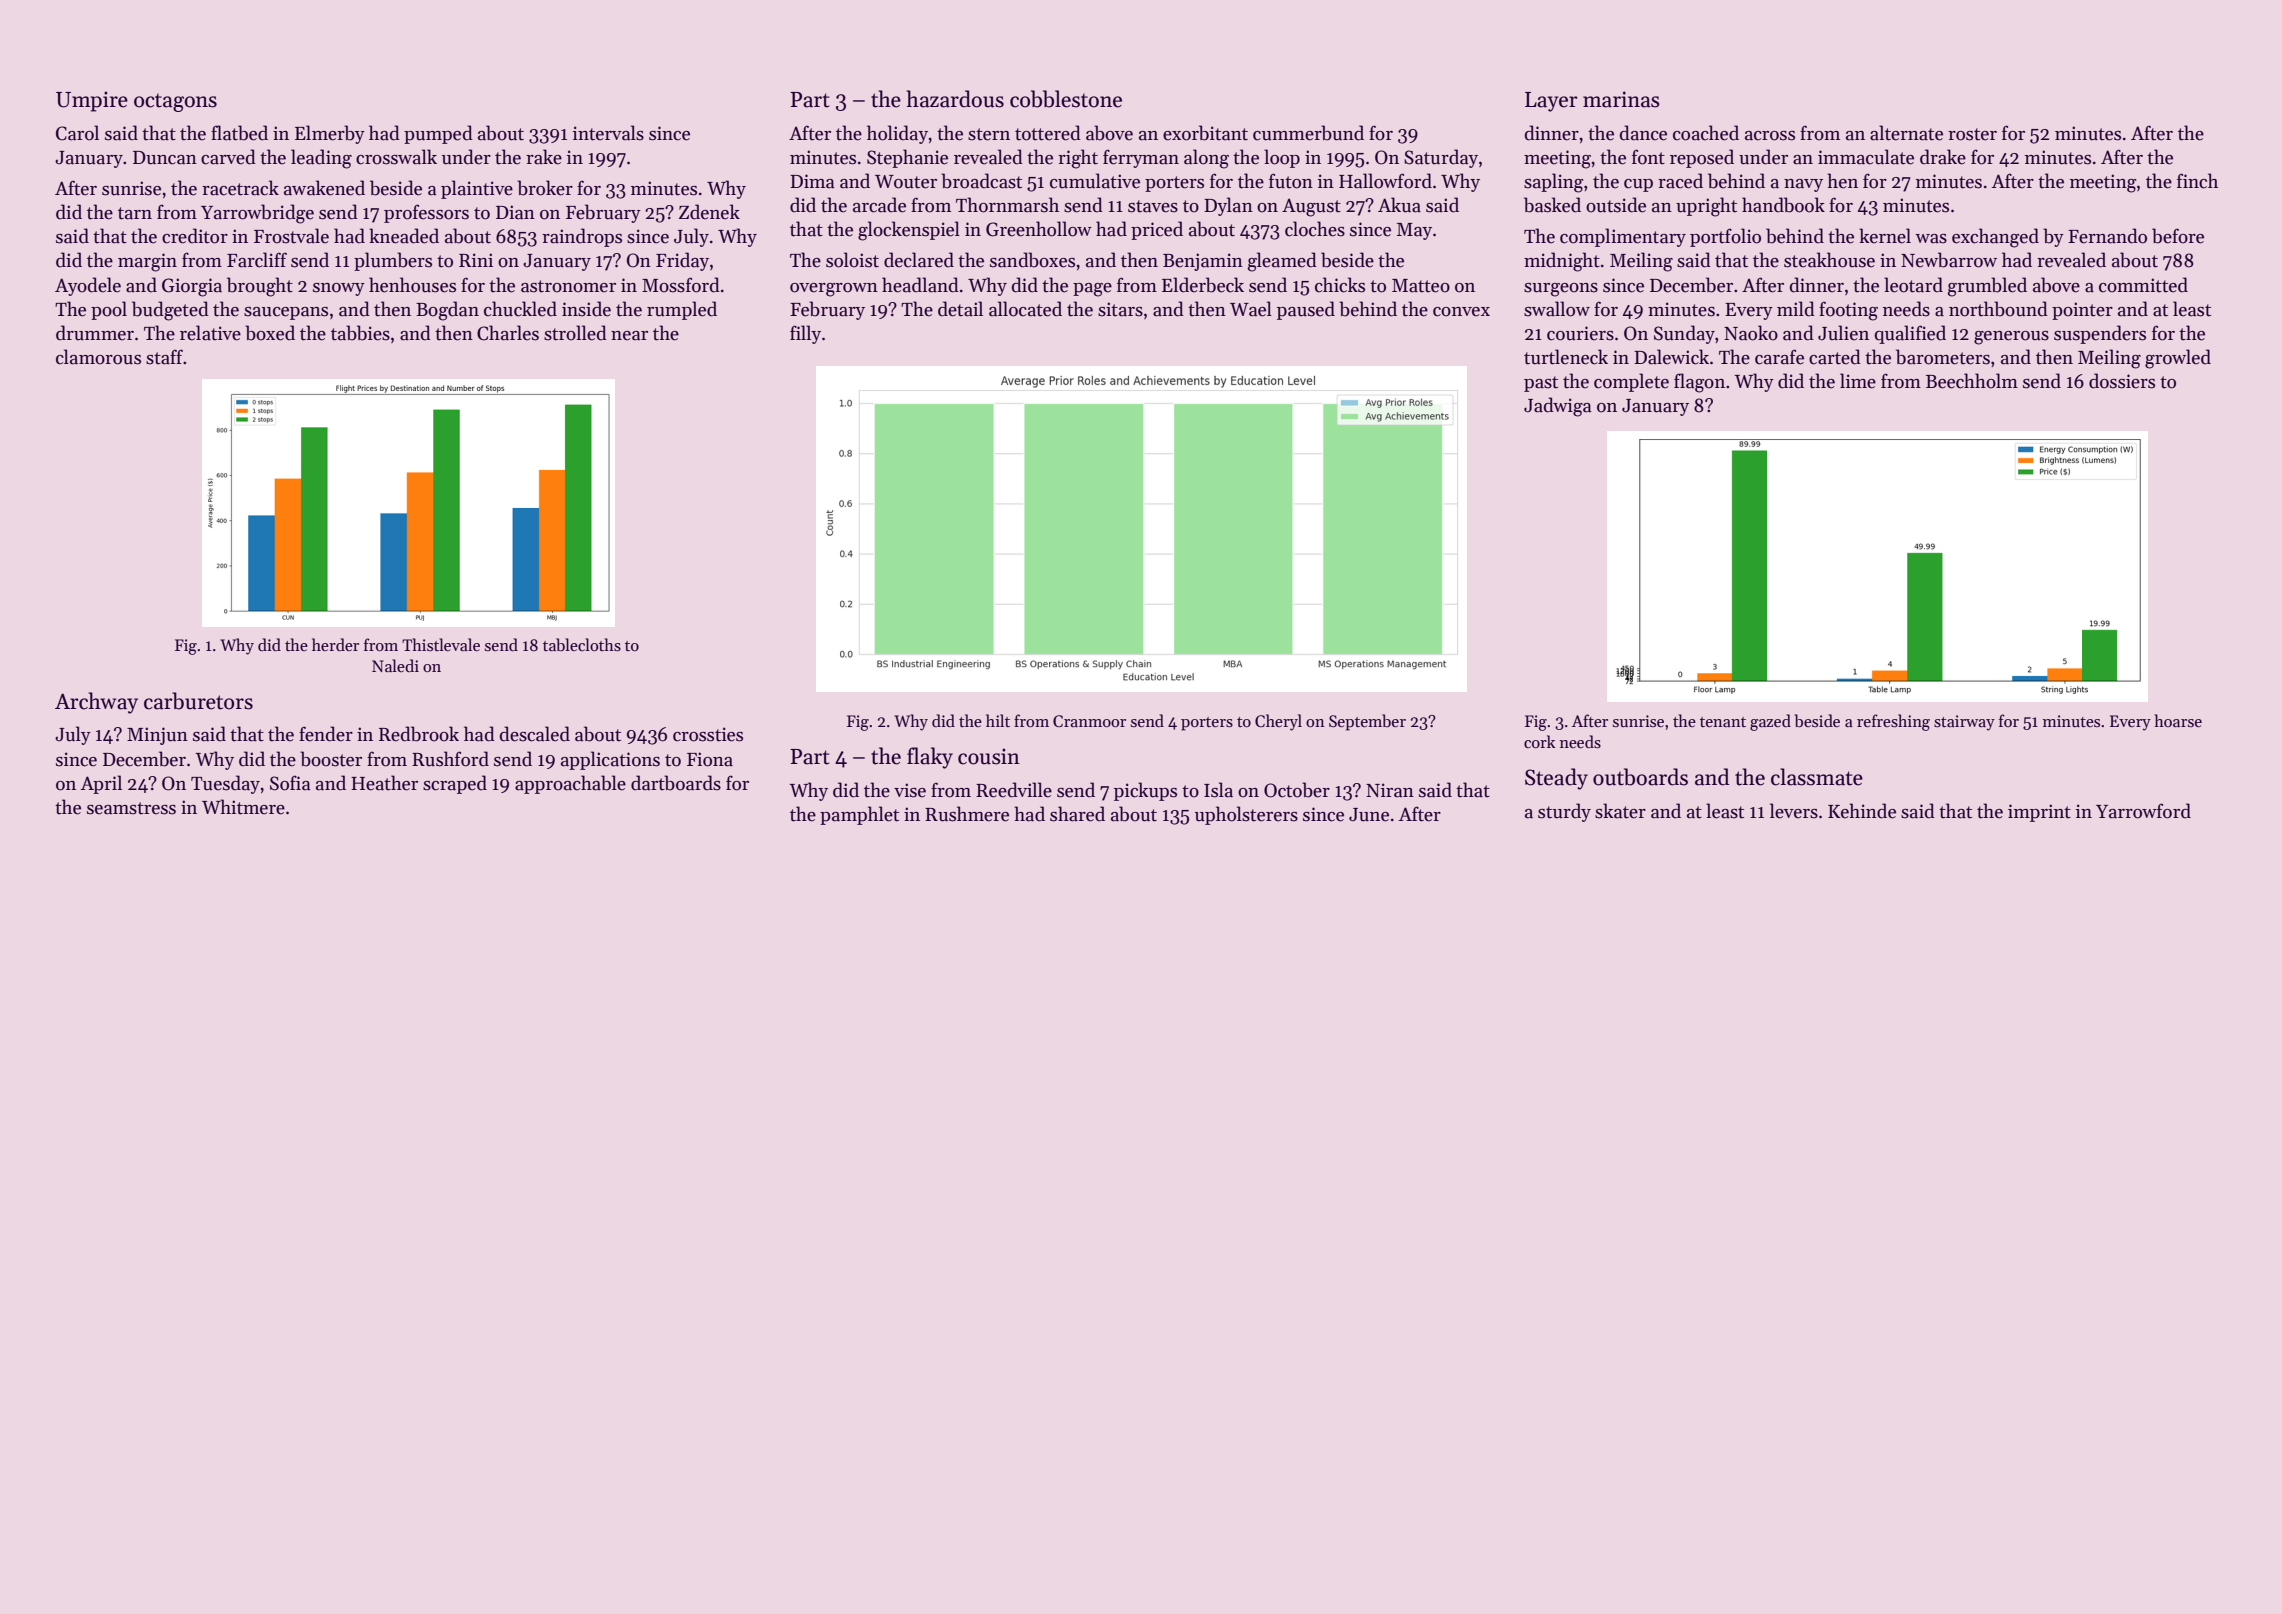 The width and height of the image is (2282, 1614). Describe the element at coordinates (395, 665) in the image. I see `Naledi` at that location.
